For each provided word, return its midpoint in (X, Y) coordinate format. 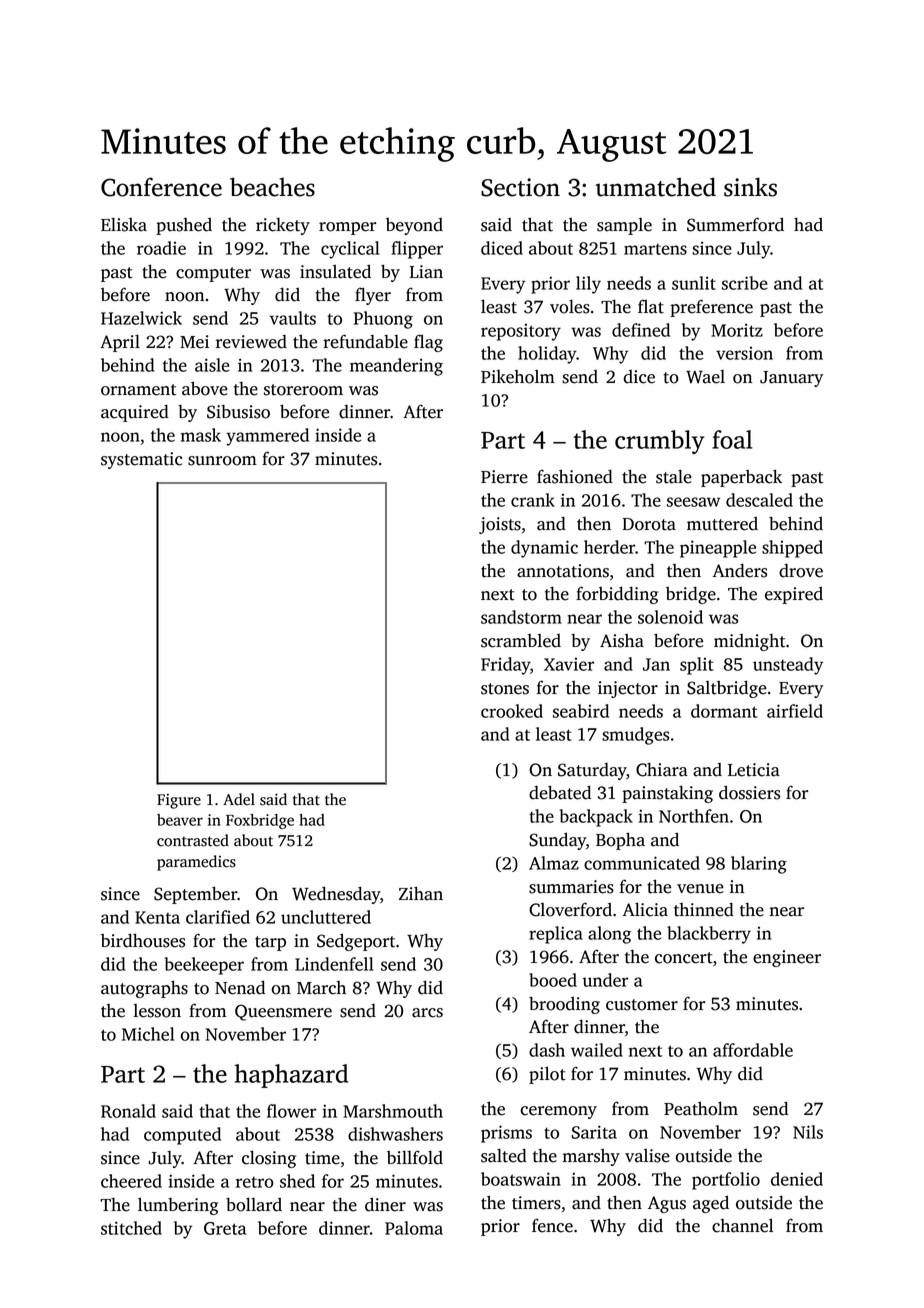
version (744, 353)
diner (385, 1204)
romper (347, 228)
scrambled (521, 641)
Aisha (622, 641)
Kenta (157, 917)
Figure (179, 801)
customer (642, 1005)
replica (556, 935)
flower (291, 1111)
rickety (283, 226)
